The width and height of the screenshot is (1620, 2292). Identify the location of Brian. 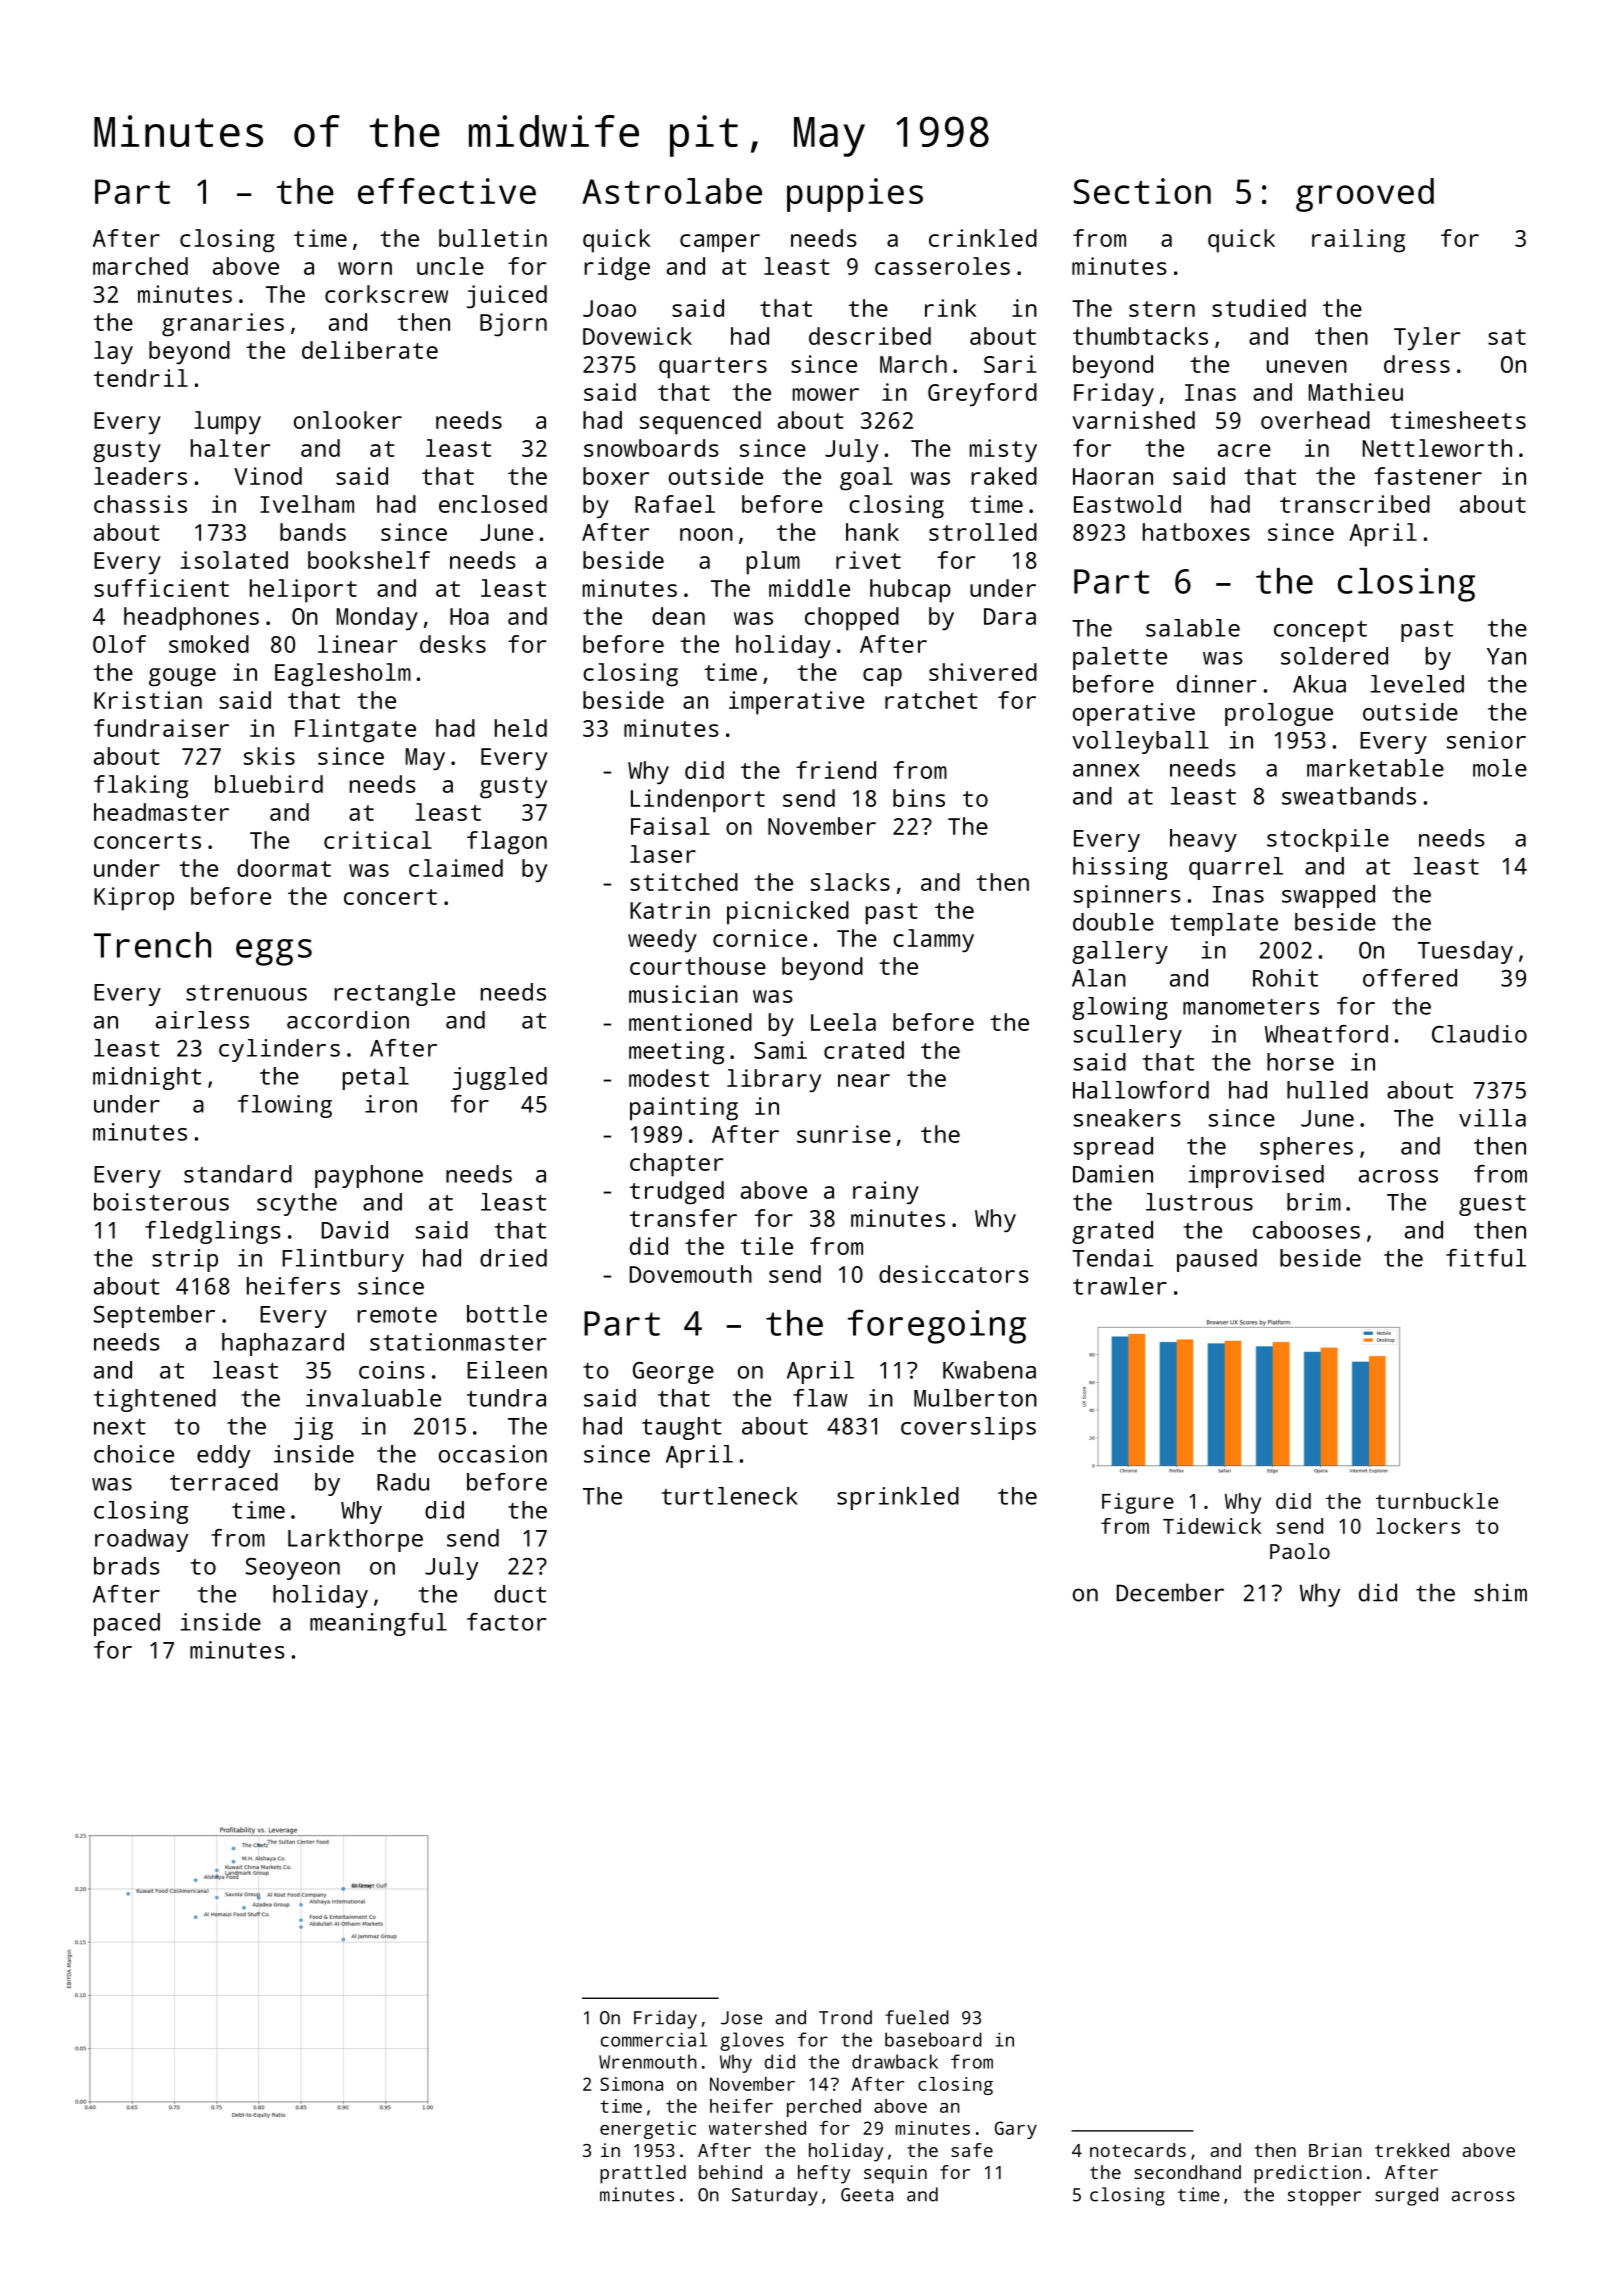
(1335, 2150).
